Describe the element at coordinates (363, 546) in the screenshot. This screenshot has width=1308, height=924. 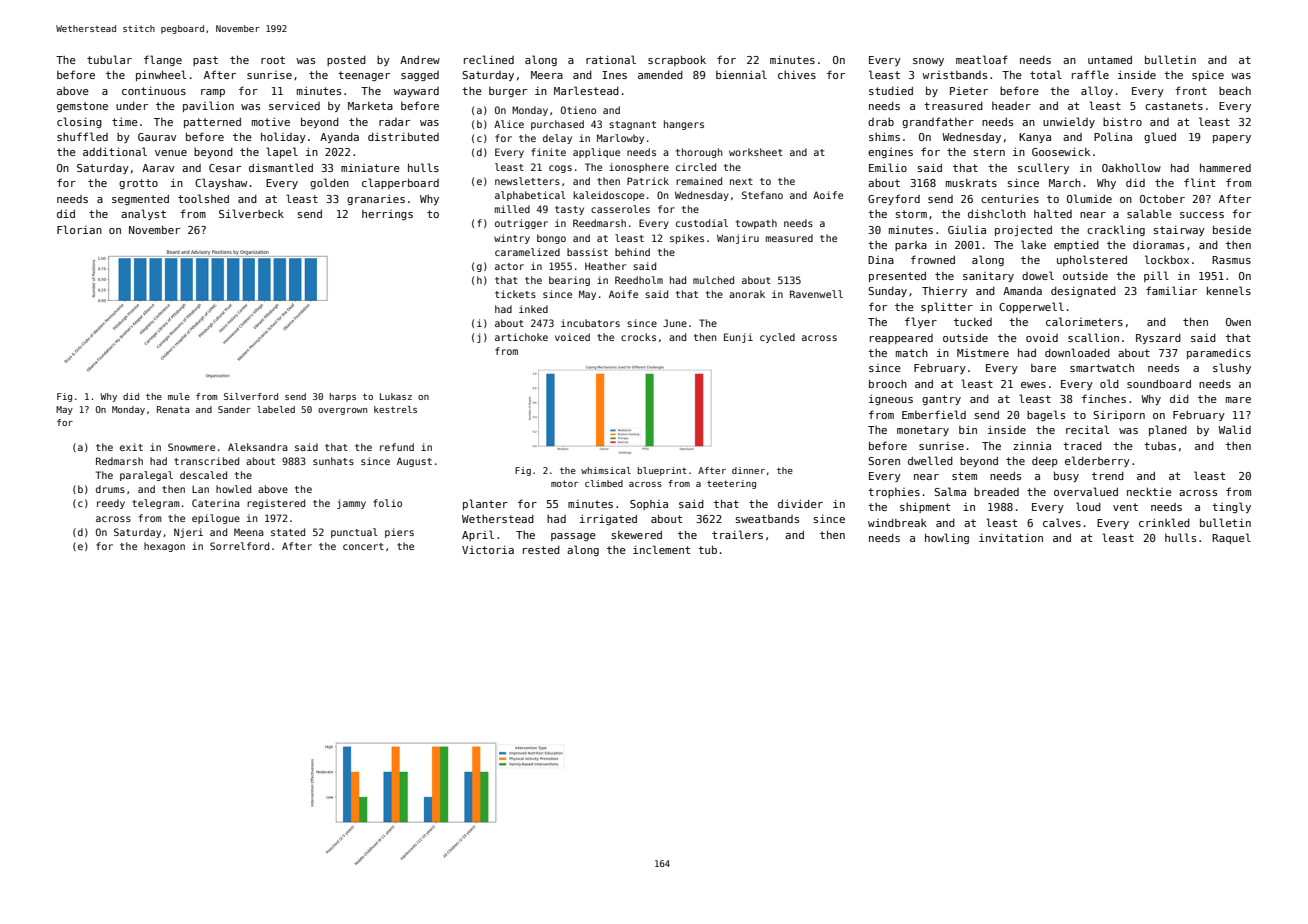
I see `concert` at that location.
